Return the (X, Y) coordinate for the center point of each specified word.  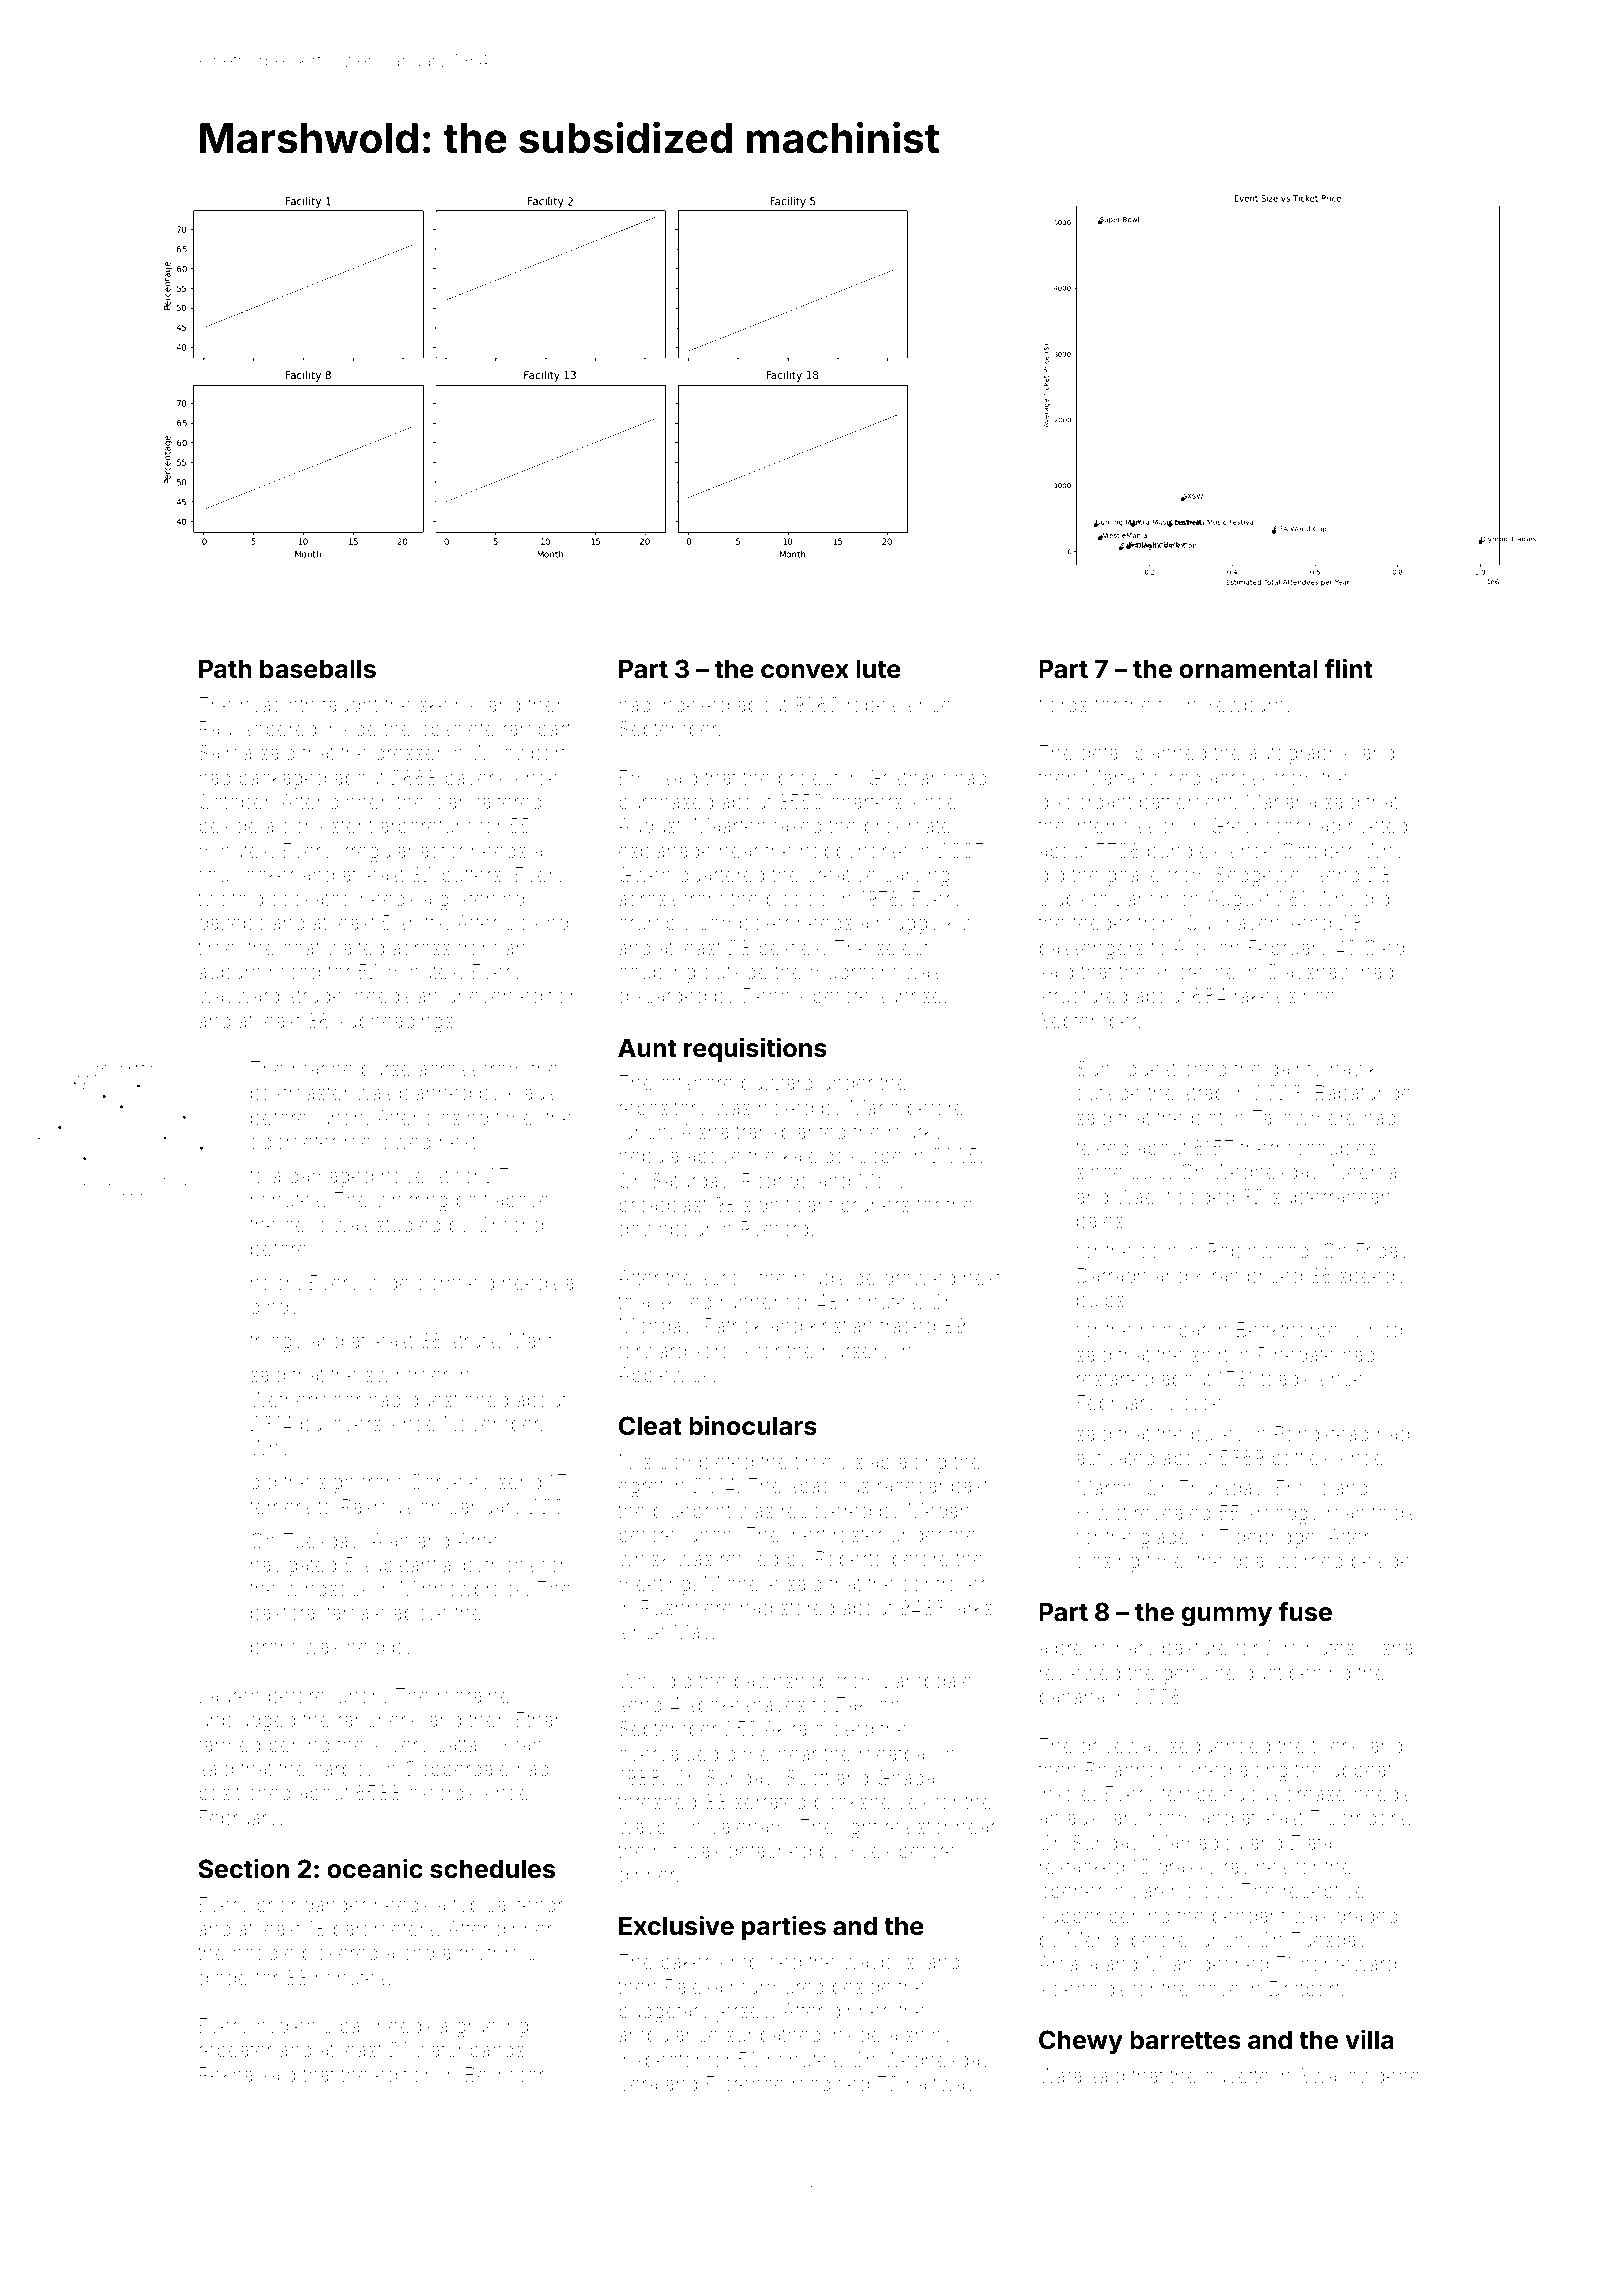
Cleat (650, 1426)
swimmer (407, 1374)
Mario (875, 1107)
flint (1349, 668)
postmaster (299, 1095)
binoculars (753, 1426)
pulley (1218, 1435)
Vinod (1376, 1329)
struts (473, 1341)
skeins (447, 704)
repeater (235, 2052)
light (859, 1829)
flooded (1200, 1196)
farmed (229, 1744)
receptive (1324, 1892)
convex (805, 671)
